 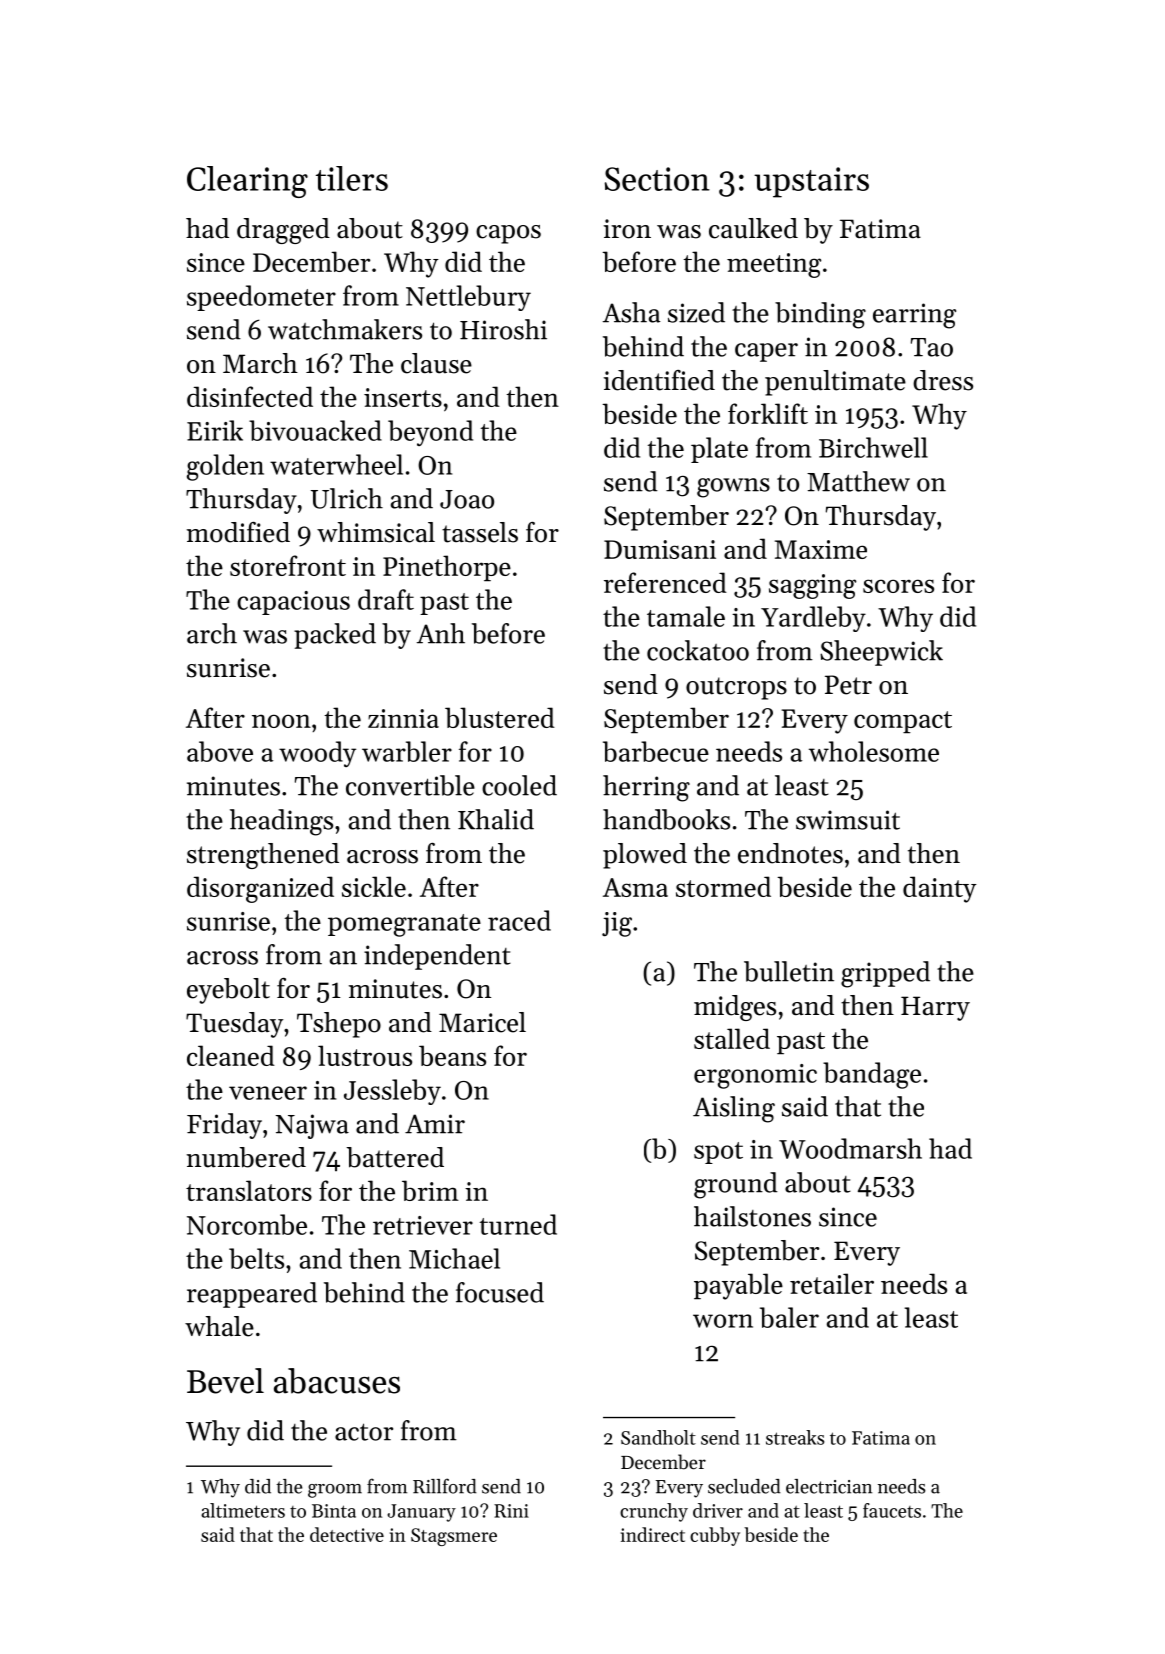 I want to click on Woodmarsh, so click(x=850, y=1148).
